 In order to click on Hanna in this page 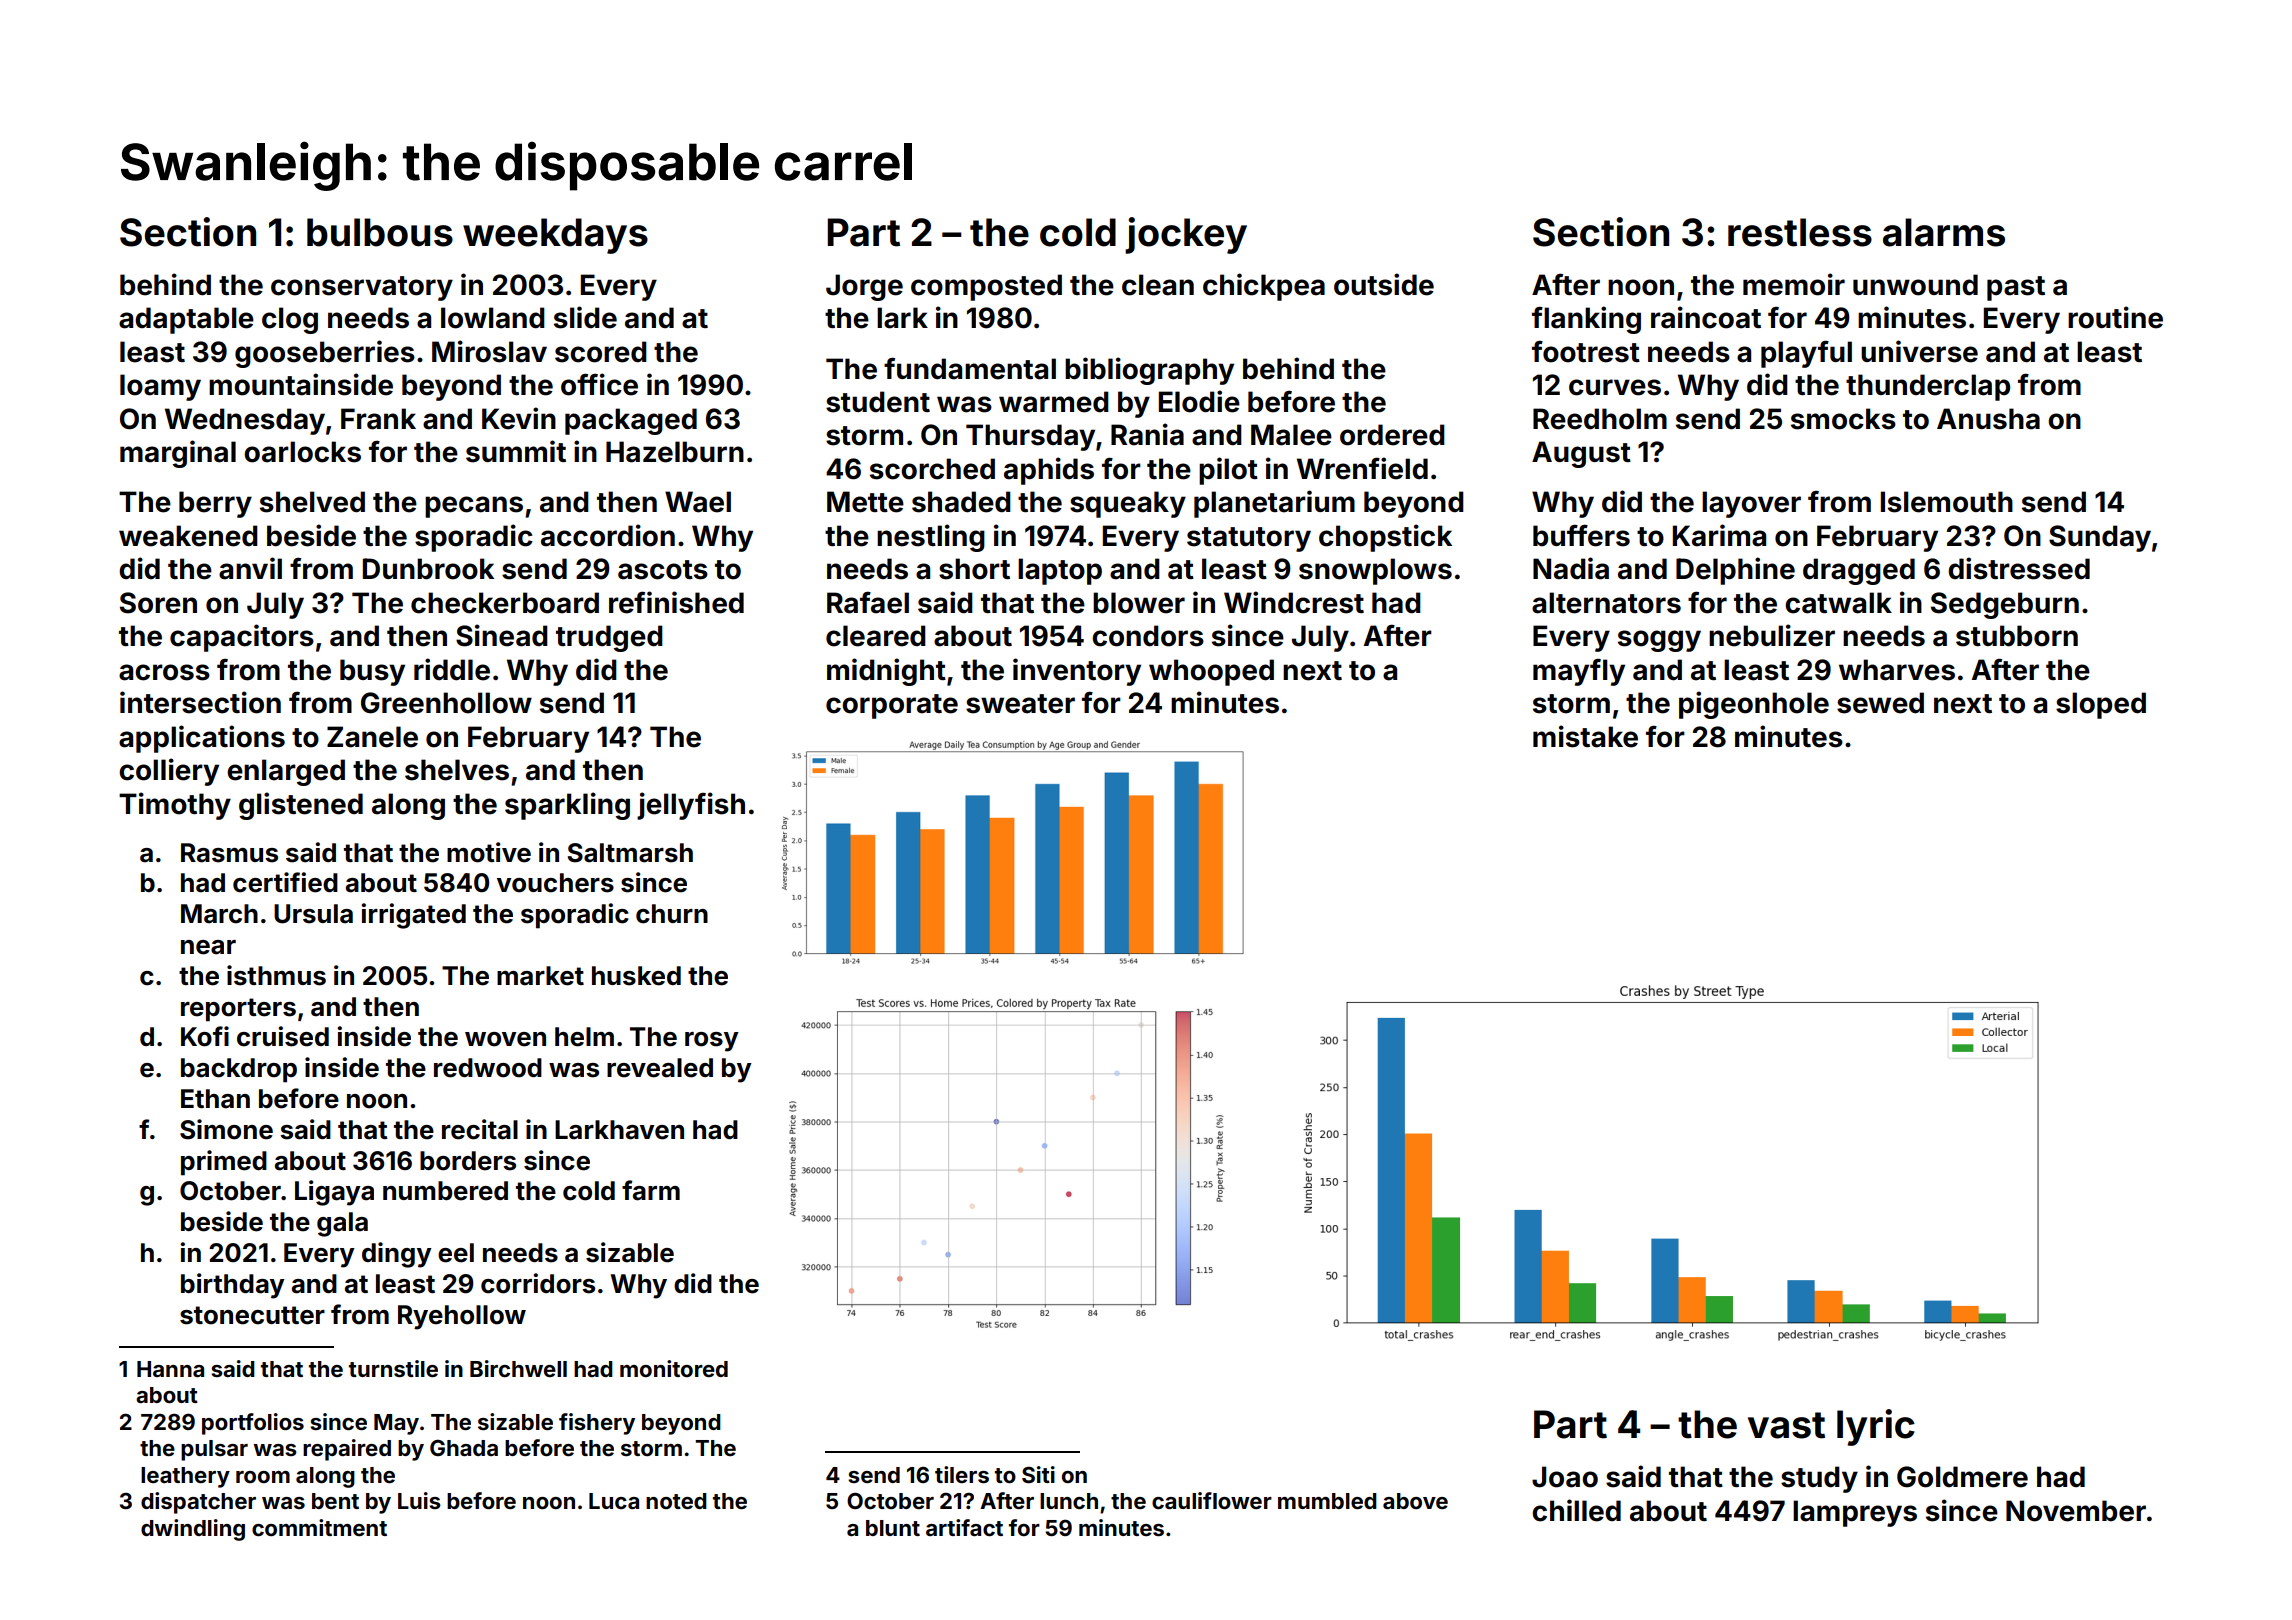, I will do `click(170, 1369)`.
